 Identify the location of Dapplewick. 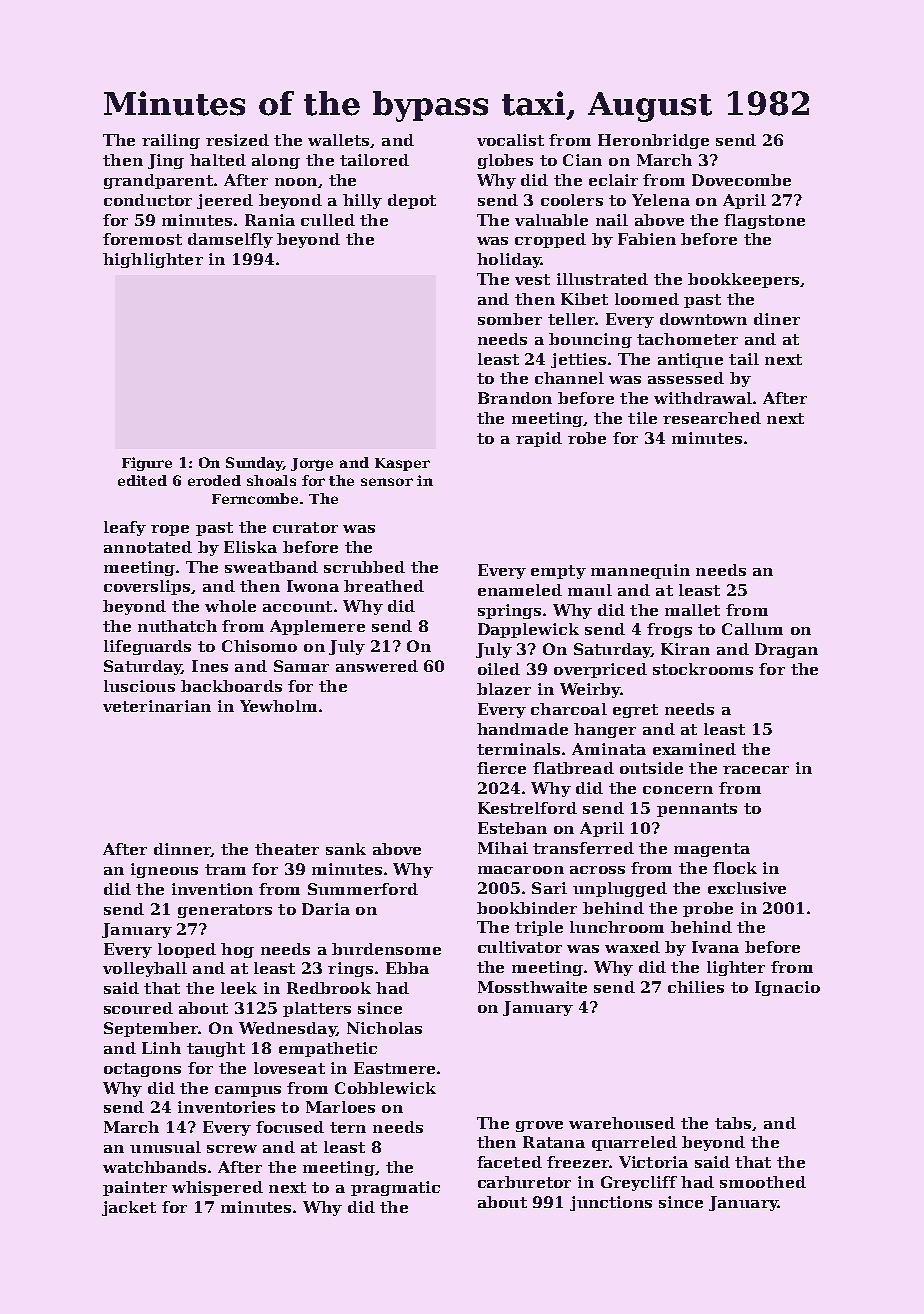
(528, 630).
